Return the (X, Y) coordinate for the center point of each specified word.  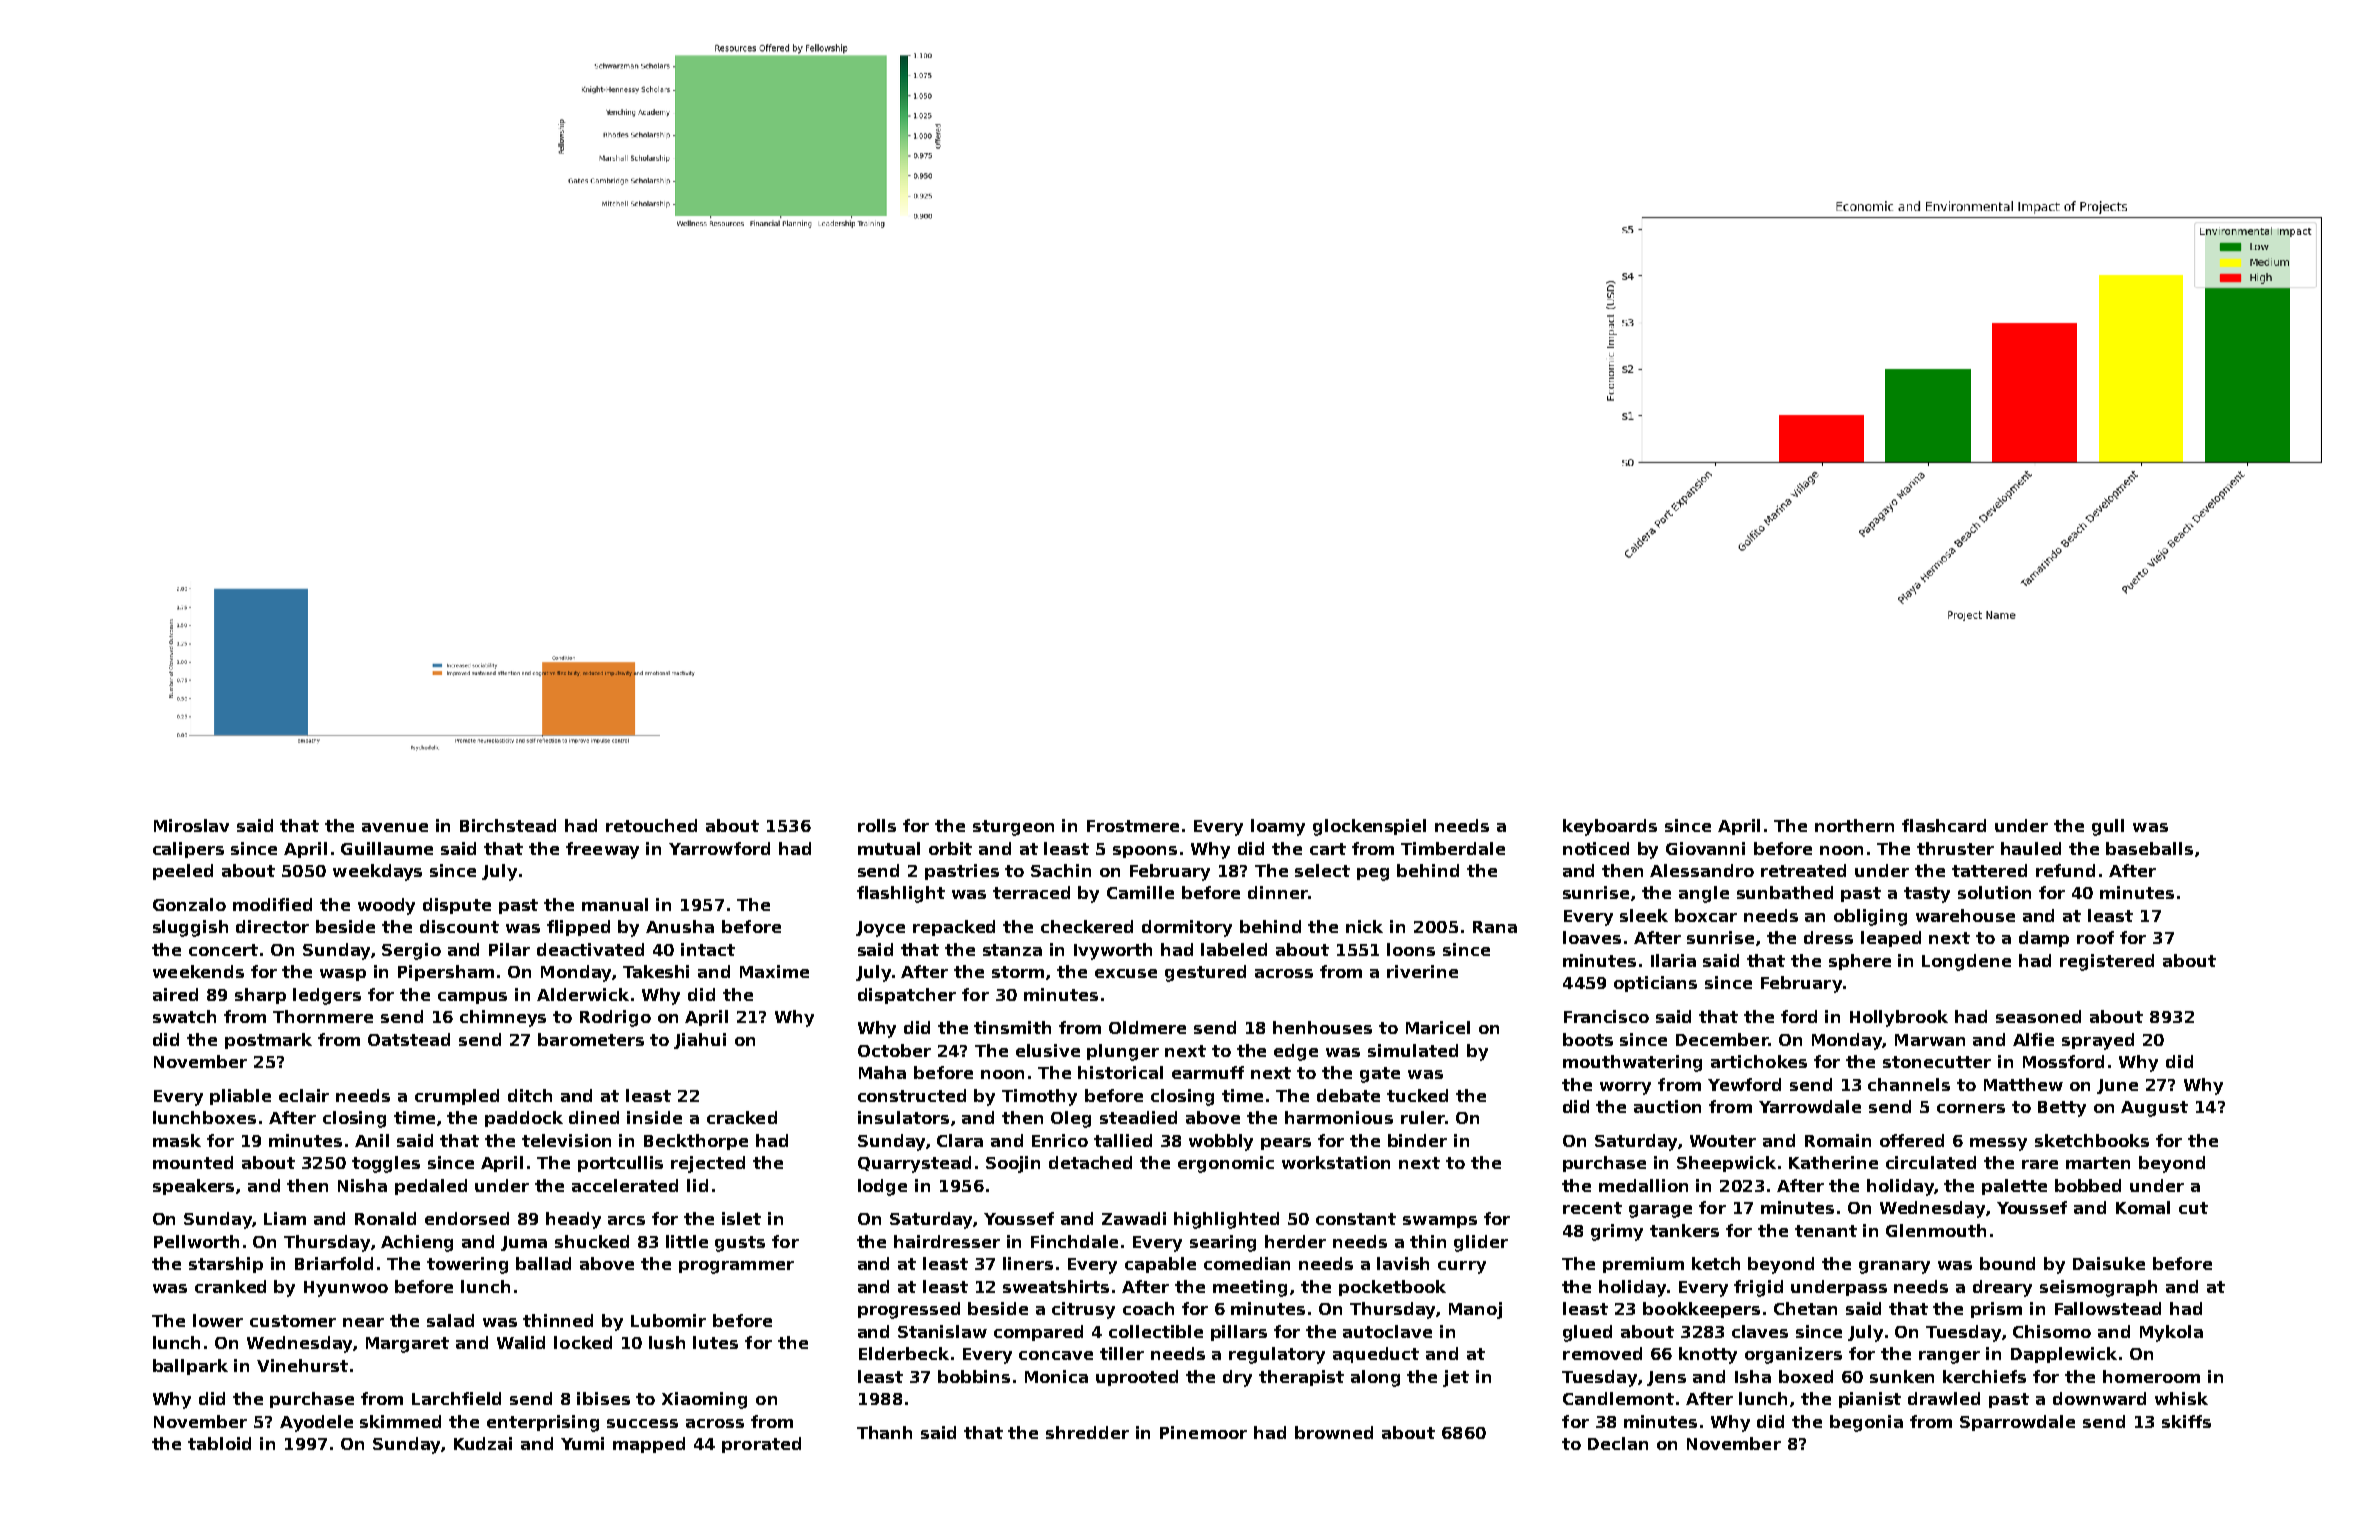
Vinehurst (302, 1365)
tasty (1927, 895)
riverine (1422, 971)
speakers (193, 1187)
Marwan (1930, 1040)
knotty (1708, 1355)
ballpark (190, 1367)
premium (1643, 1265)
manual (615, 904)
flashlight (901, 894)
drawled (1944, 1398)
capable (1160, 1265)
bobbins (974, 1376)
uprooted (1137, 1378)
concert (223, 950)
